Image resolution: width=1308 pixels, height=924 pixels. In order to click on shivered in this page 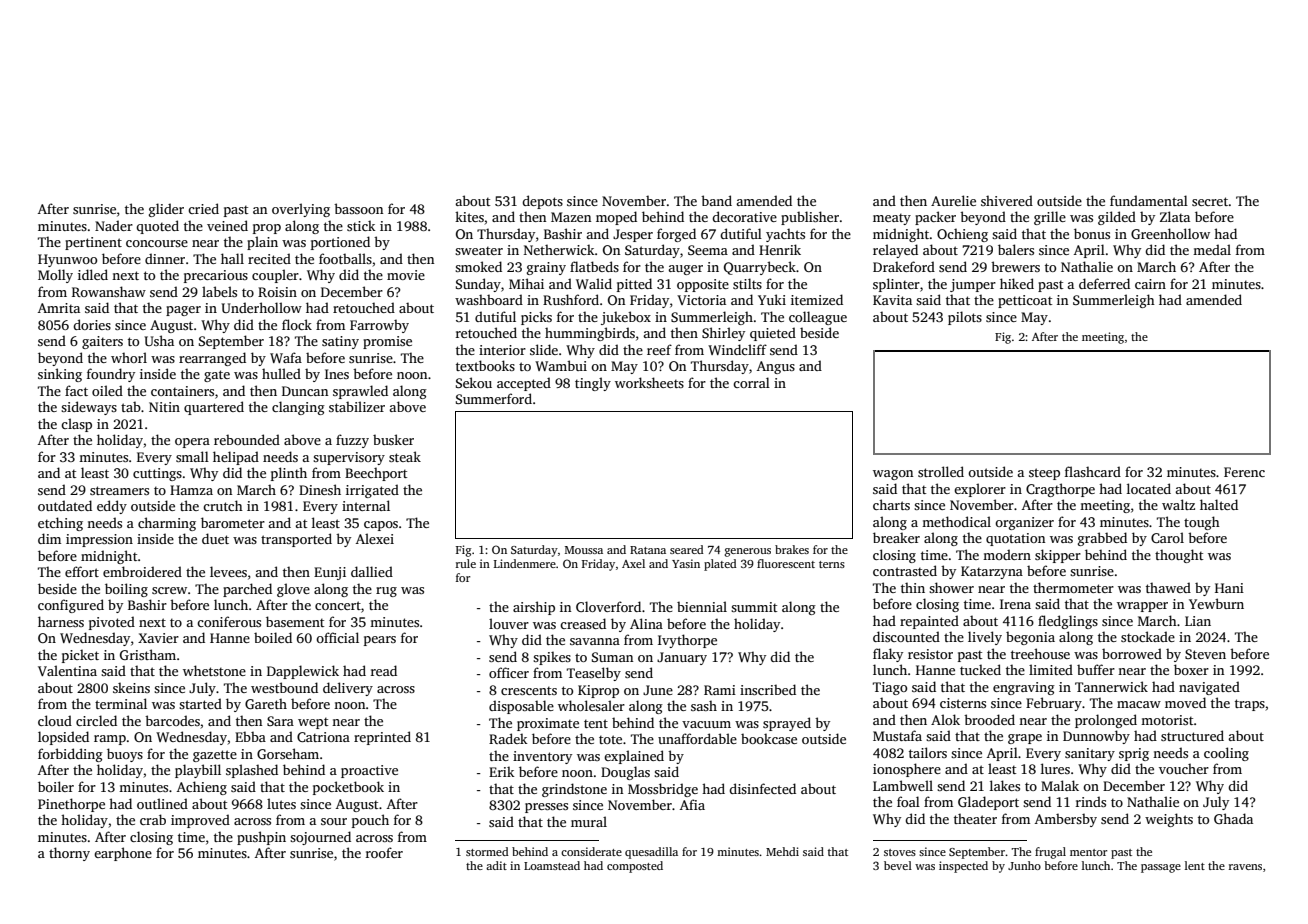, I will do `click(1007, 200)`.
